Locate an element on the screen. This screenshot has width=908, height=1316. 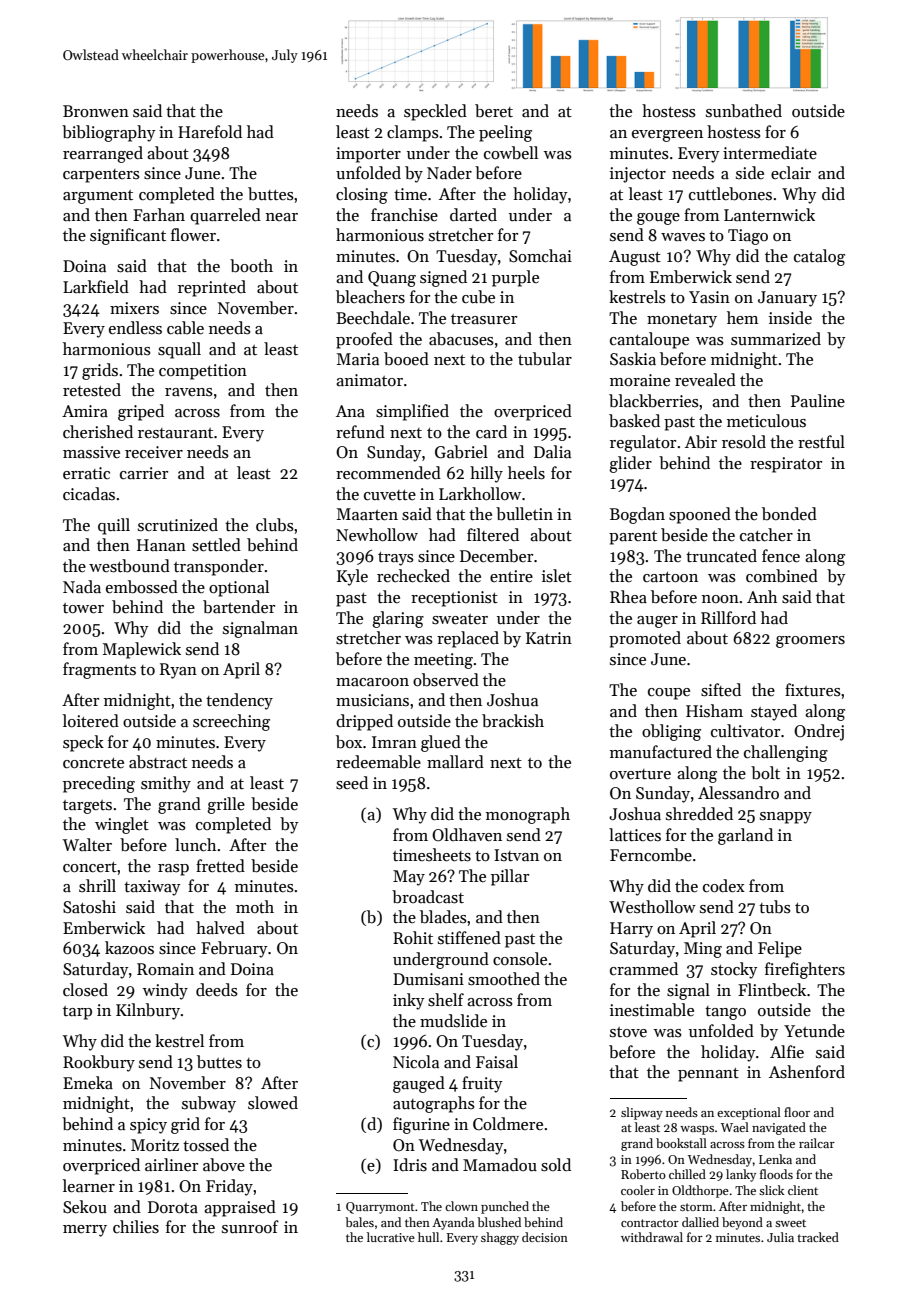
cuvette is located at coordinates (390, 495).
